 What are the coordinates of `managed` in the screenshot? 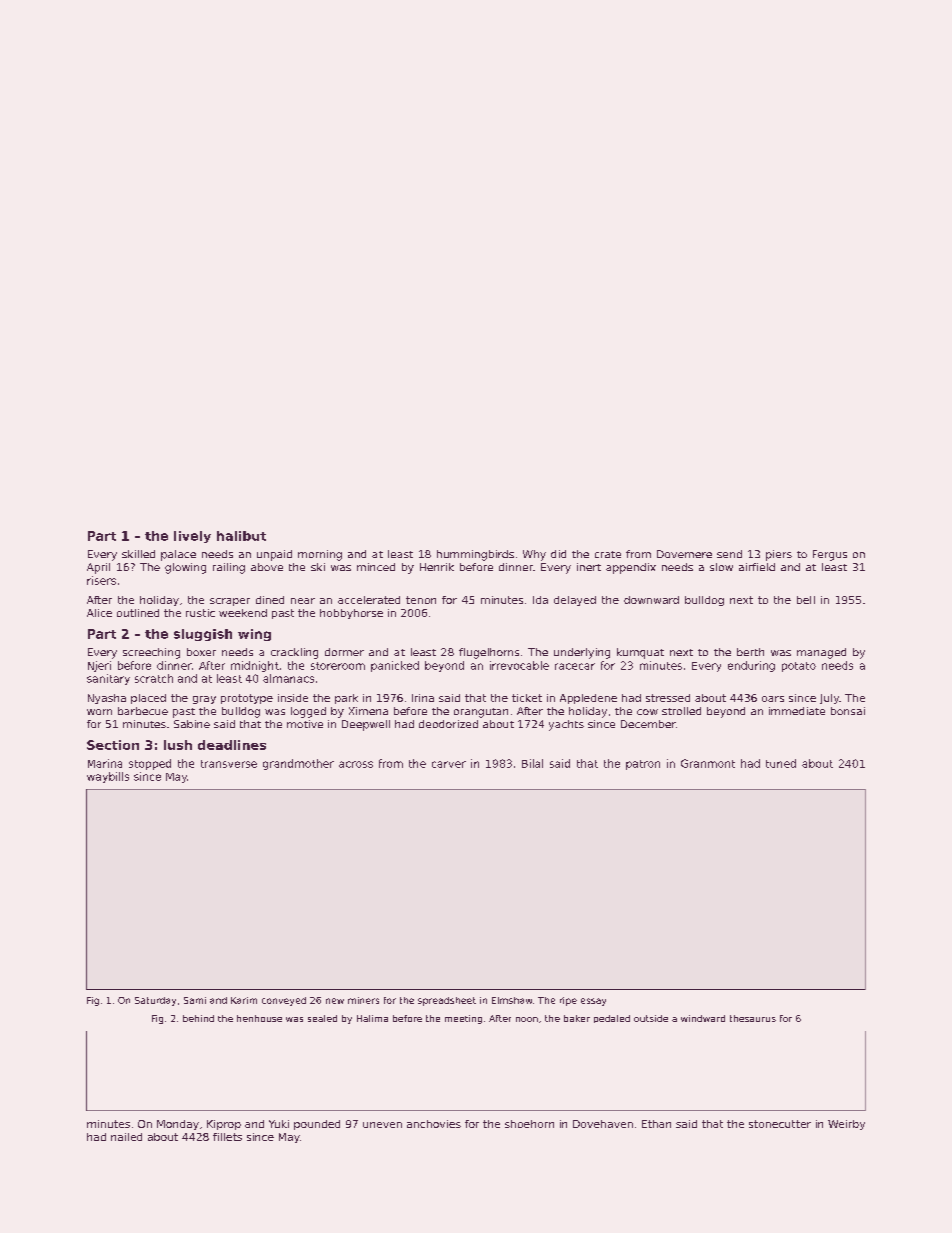 It's located at (821, 653).
